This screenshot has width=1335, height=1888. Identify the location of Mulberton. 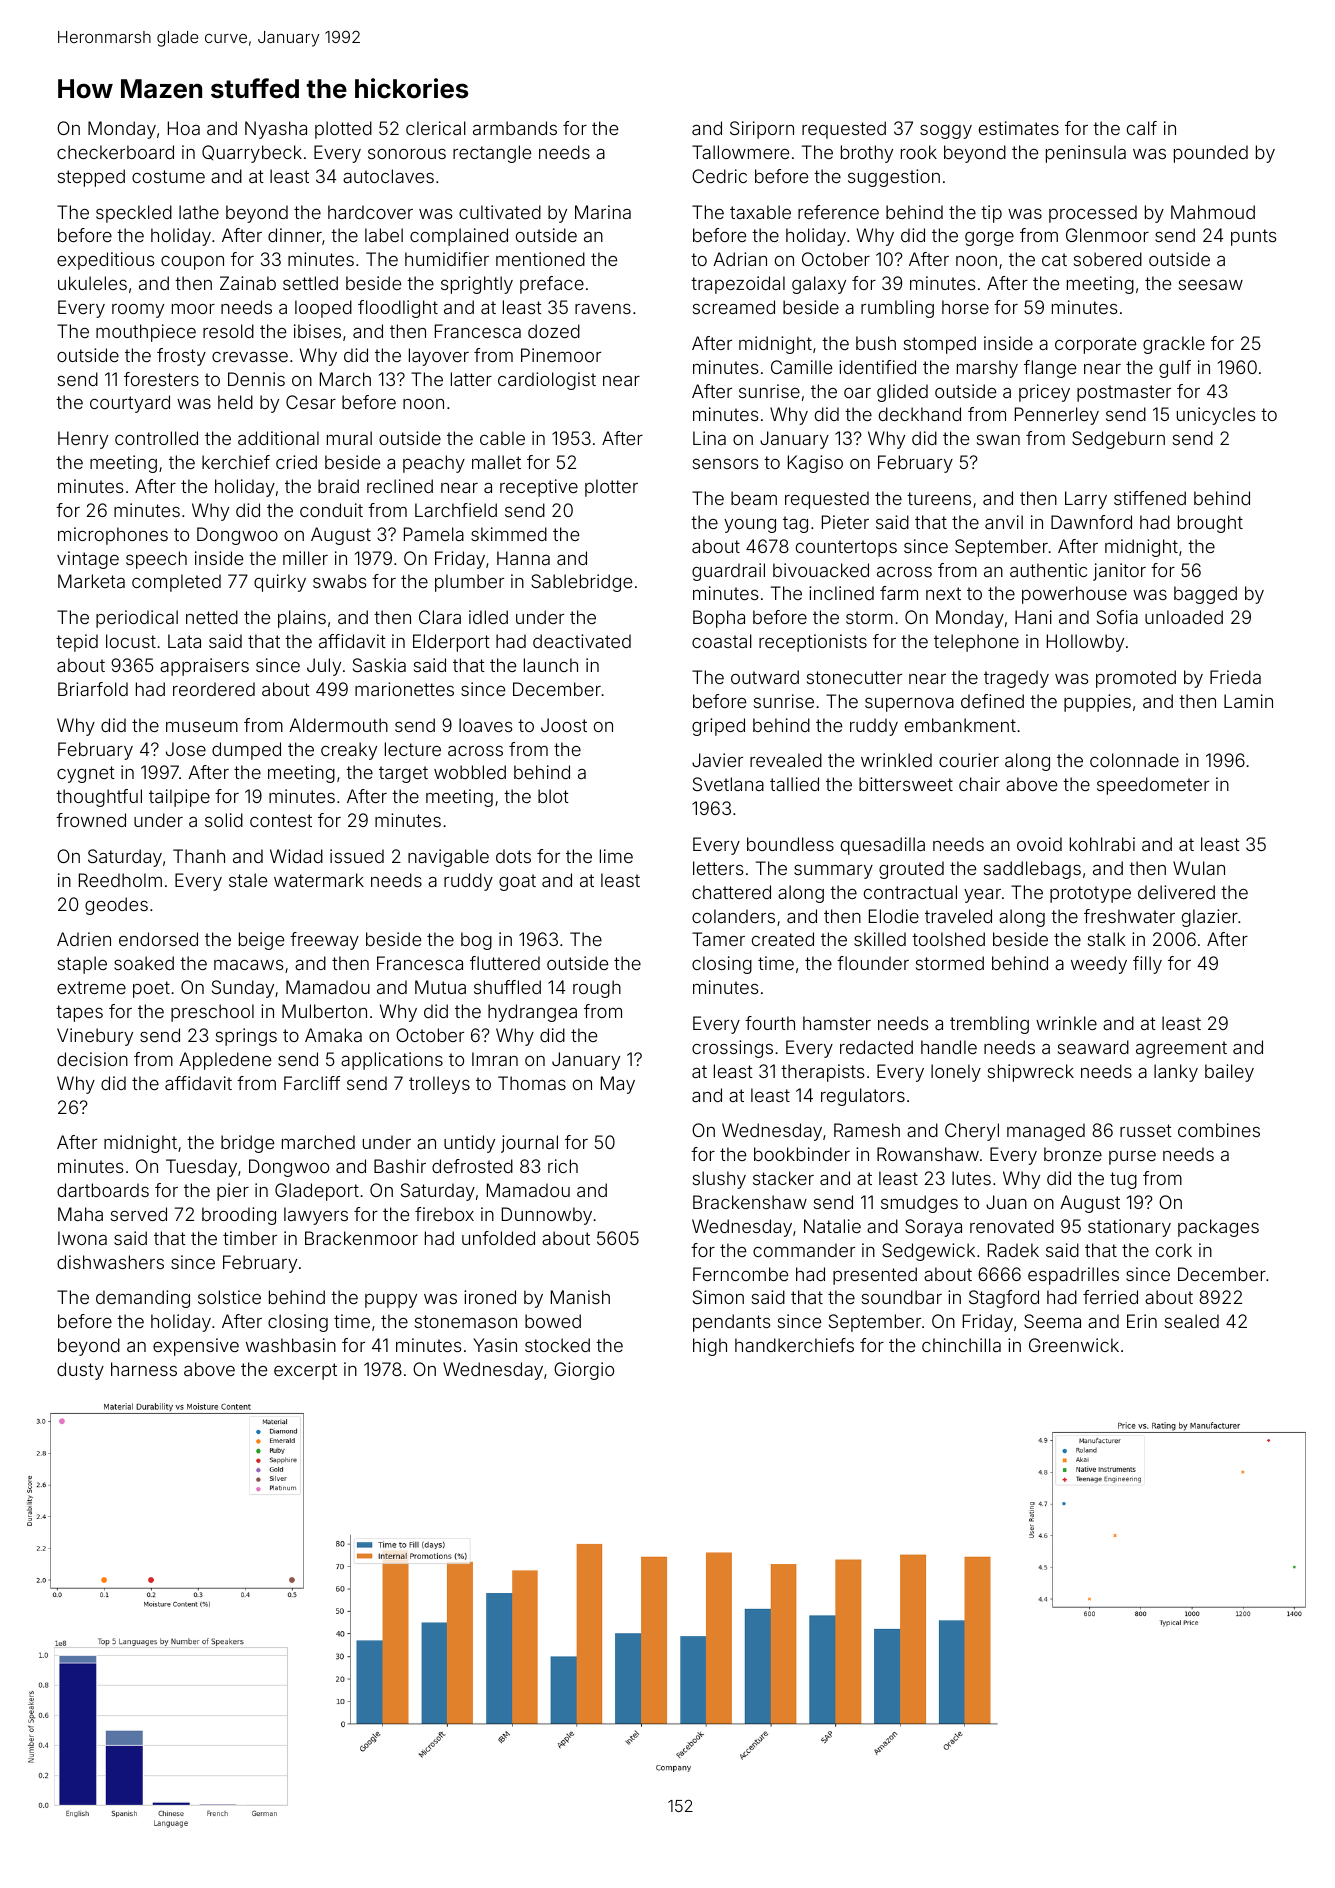
(324, 1011).
